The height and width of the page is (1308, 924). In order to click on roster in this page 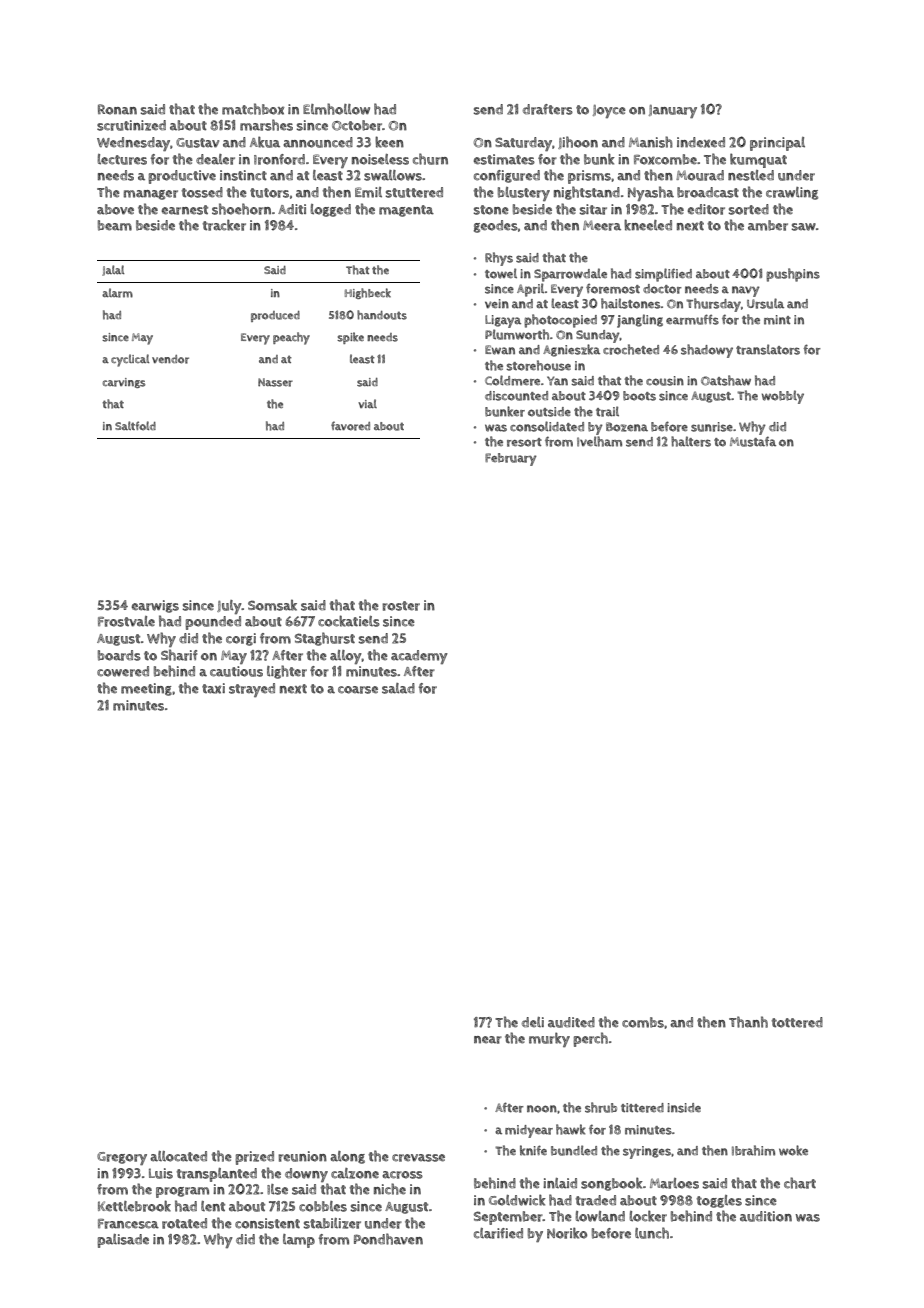, I will do `click(401, 606)`.
